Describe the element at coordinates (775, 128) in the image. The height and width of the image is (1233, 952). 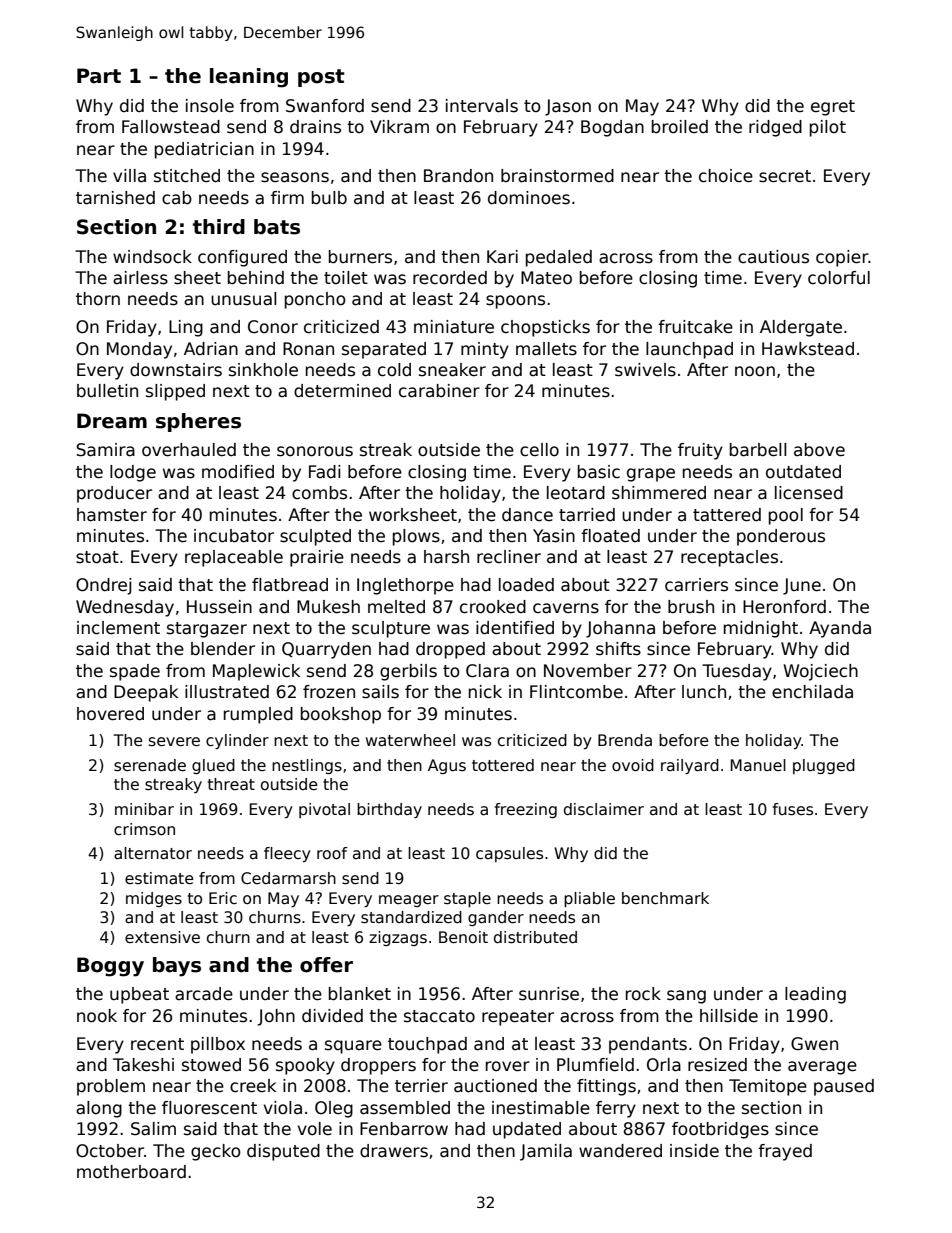
I see `ridged` at that location.
